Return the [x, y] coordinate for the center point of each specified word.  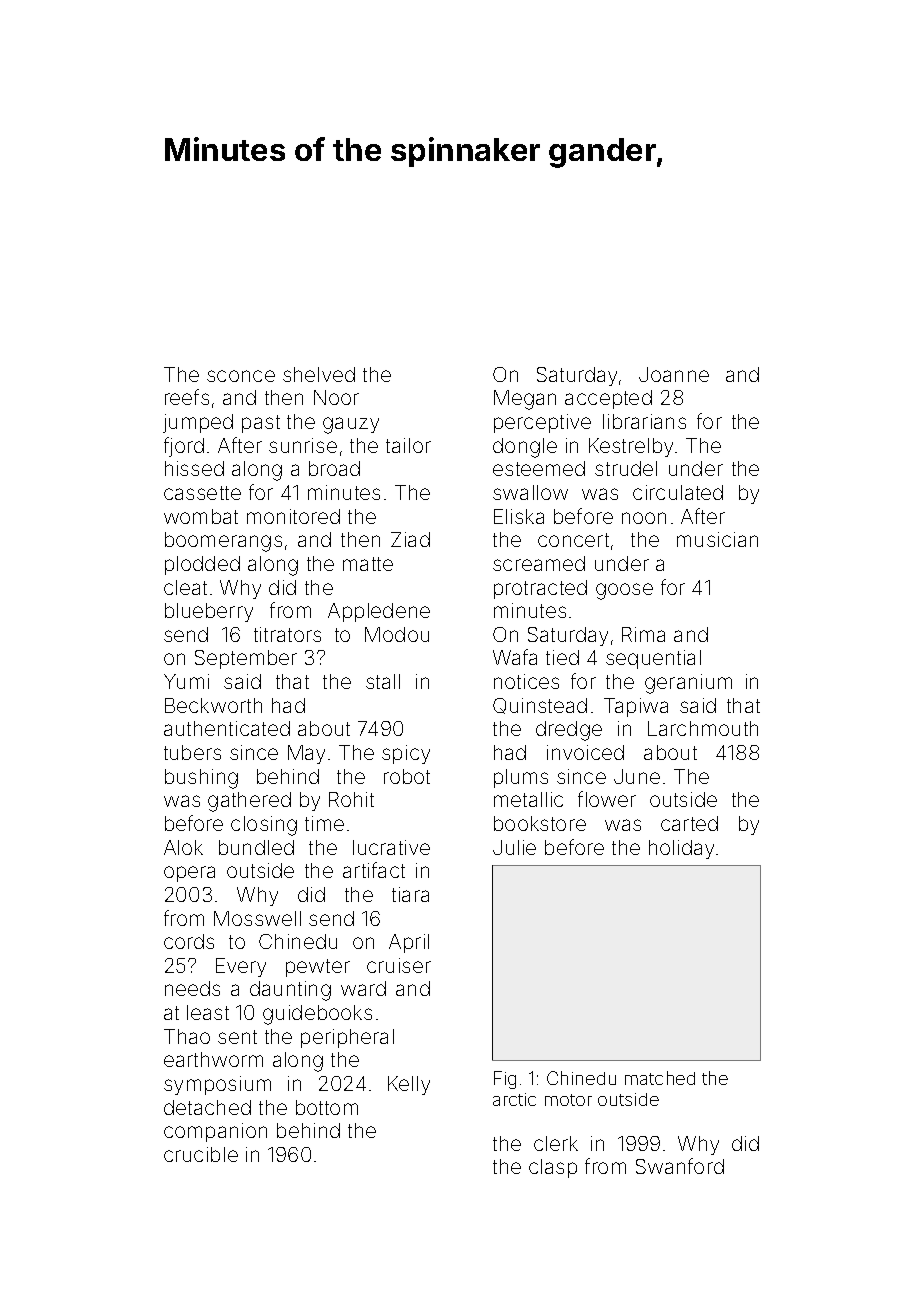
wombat [201, 516]
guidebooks [317, 1015]
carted [689, 823]
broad [334, 468]
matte [368, 564]
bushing [201, 779]
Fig [505, 1080]
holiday [681, 849]
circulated [678, 492]
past [261, 424]
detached [207, 1107]
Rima [643, 634]
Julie [514, 847]
